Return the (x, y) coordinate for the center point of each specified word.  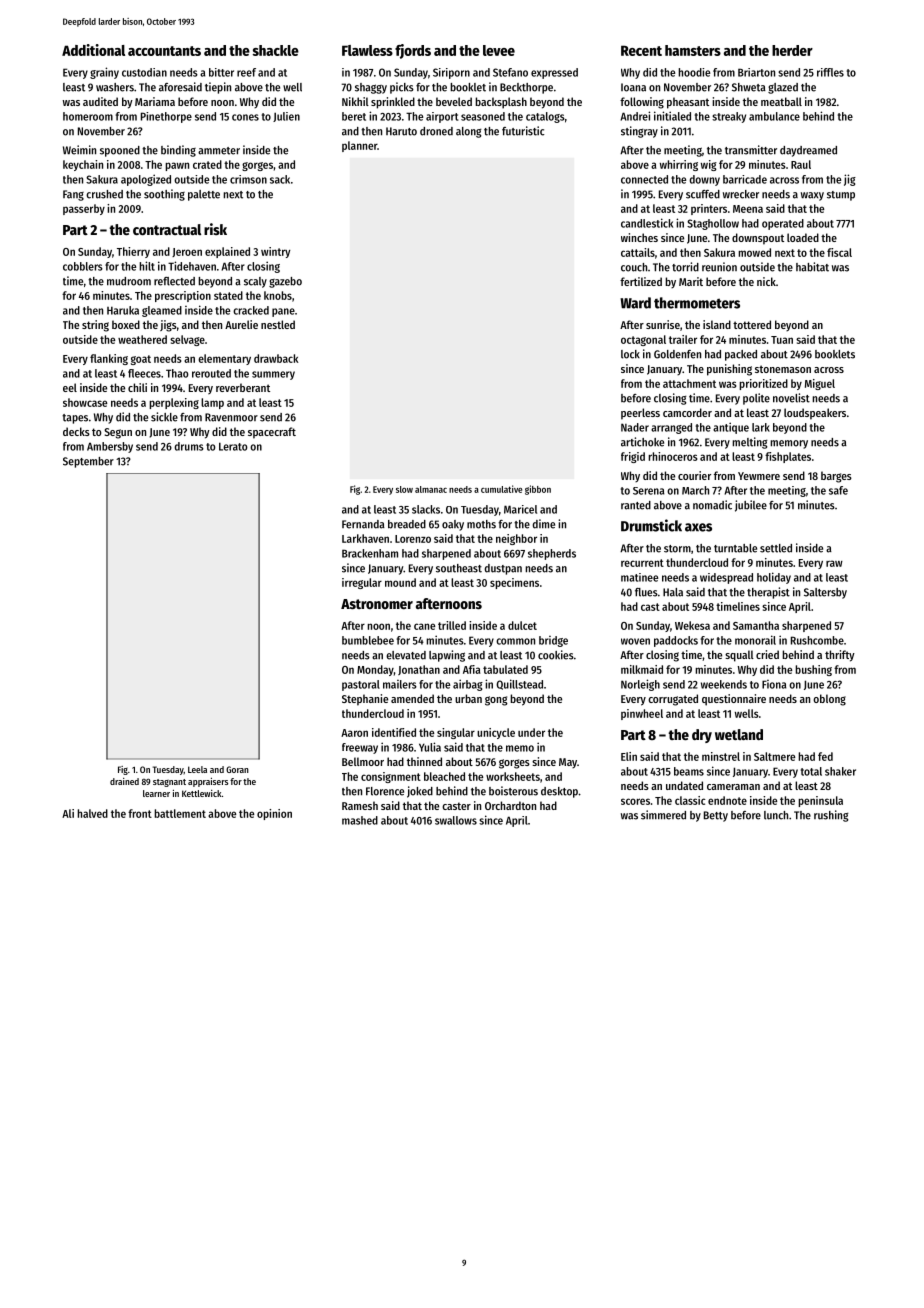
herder (792, 50)
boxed (126, 324)
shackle (276, 50)
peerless (640, 414)
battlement (180, 813)
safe (838, 490)
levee (499, 50)
